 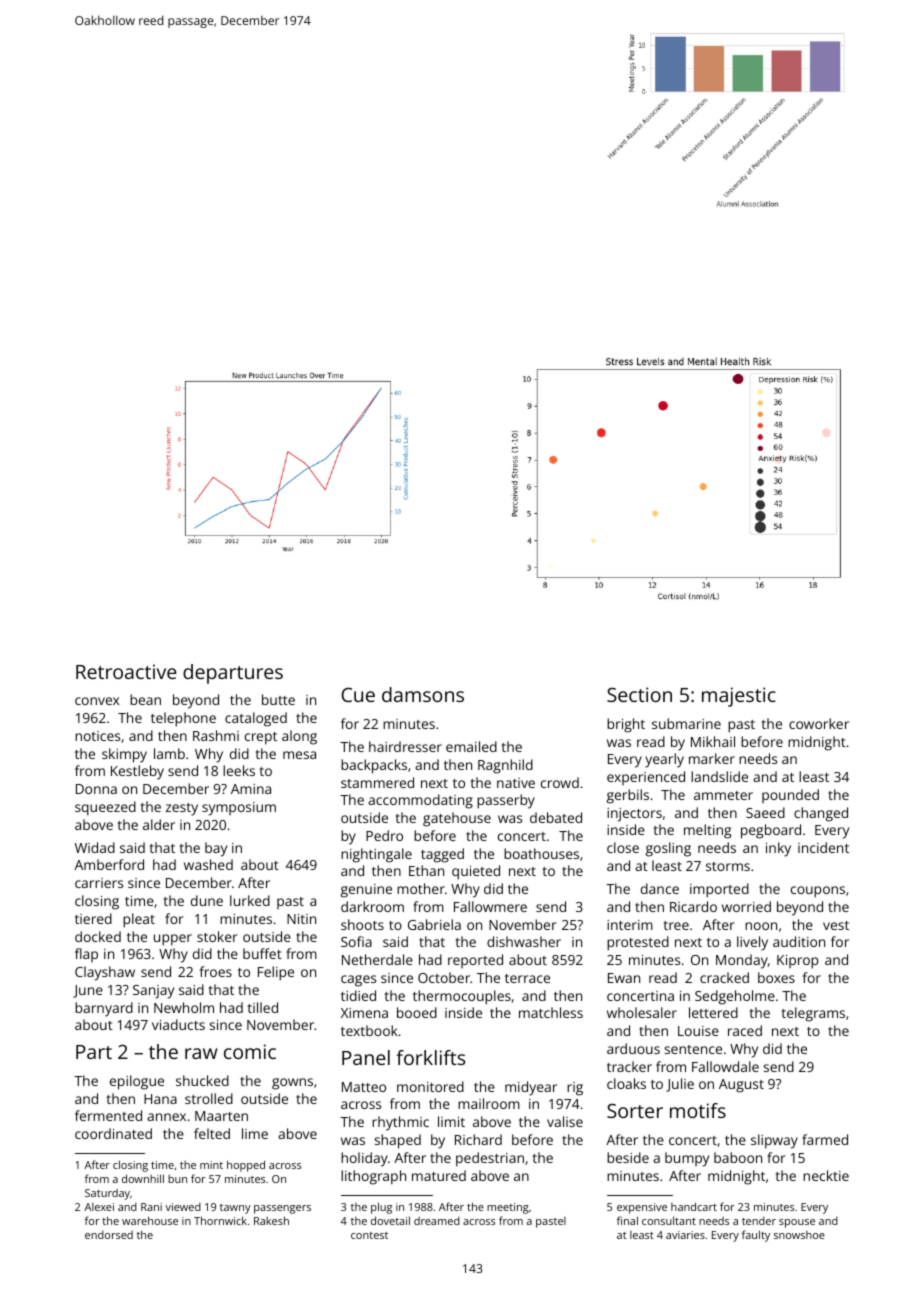 I want to click on strolled, so click(x=209, y=1098).
